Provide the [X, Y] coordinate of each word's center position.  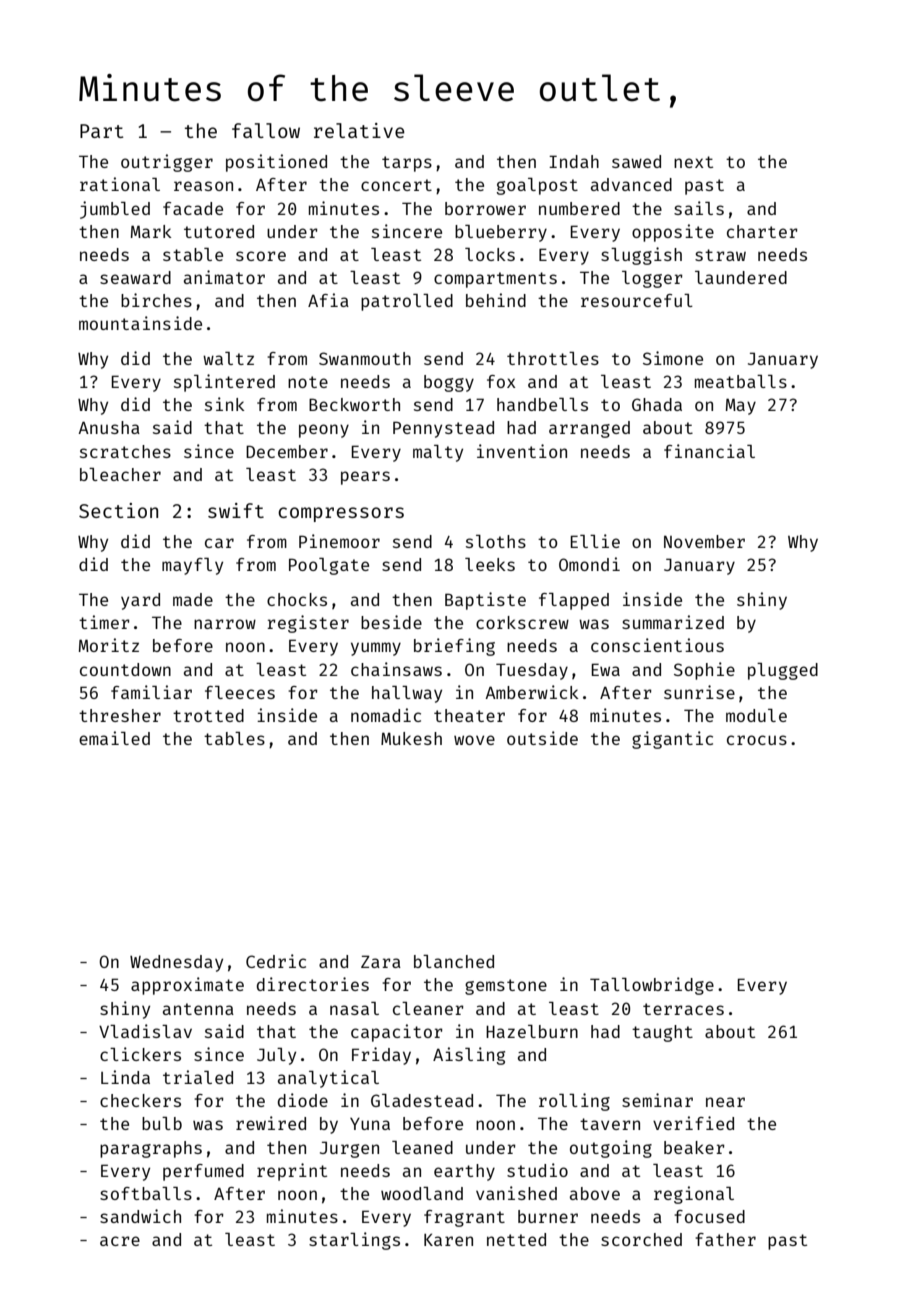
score [261, 256]
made [193, 599]
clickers [140, 1054]
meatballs [741, 381]
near [725, 1102]
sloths [496, 541]
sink [225, 404]
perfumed [203, 1172]
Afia [328, 300]
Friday [381, 1056]
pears [365, 478]
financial [709, 451]
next [693, 162]
